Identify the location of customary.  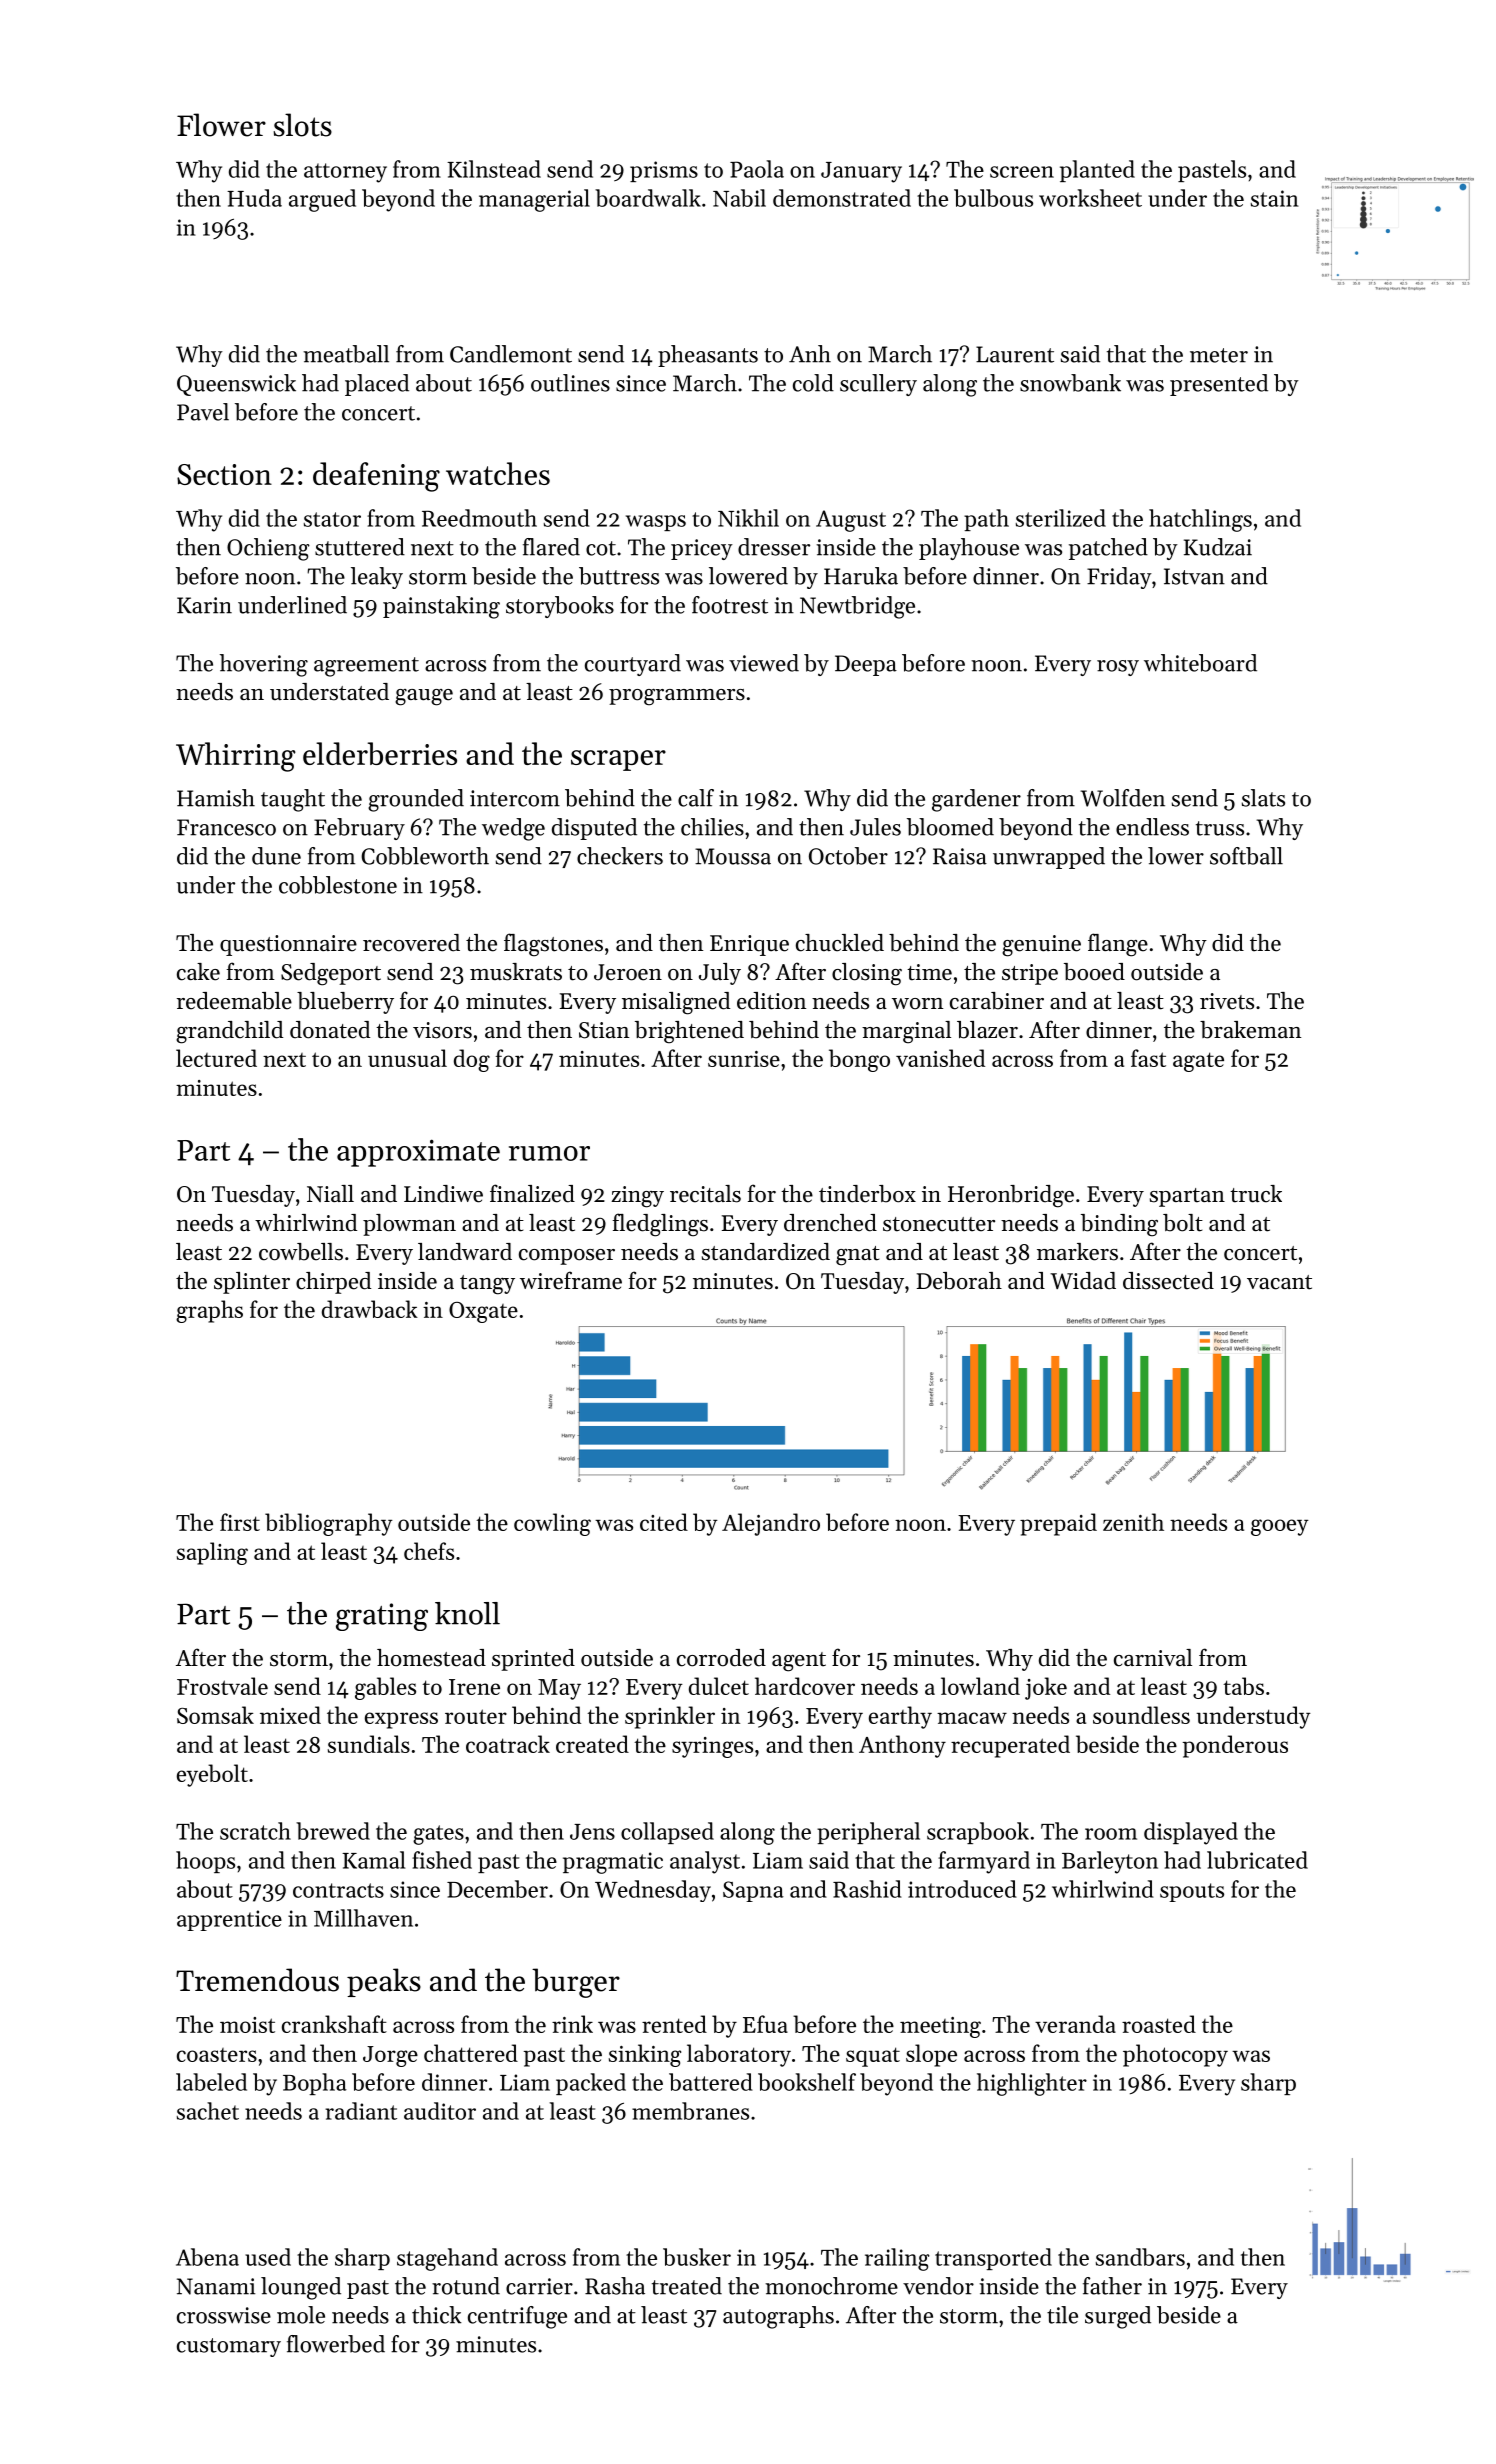
(229, 2347).
